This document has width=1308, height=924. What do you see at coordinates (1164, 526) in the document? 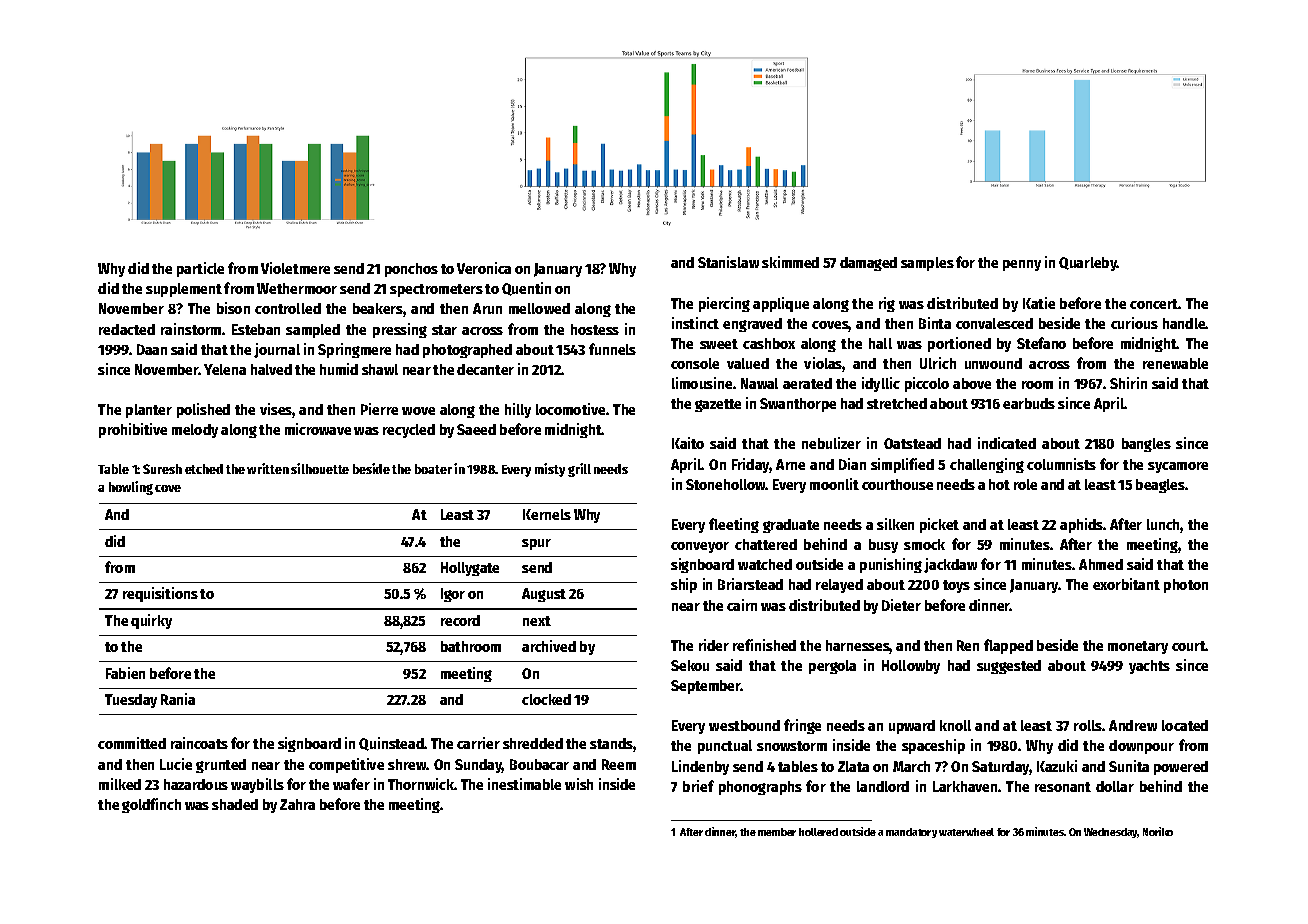
I see `lunch` at bounding box center [1164, 526].
